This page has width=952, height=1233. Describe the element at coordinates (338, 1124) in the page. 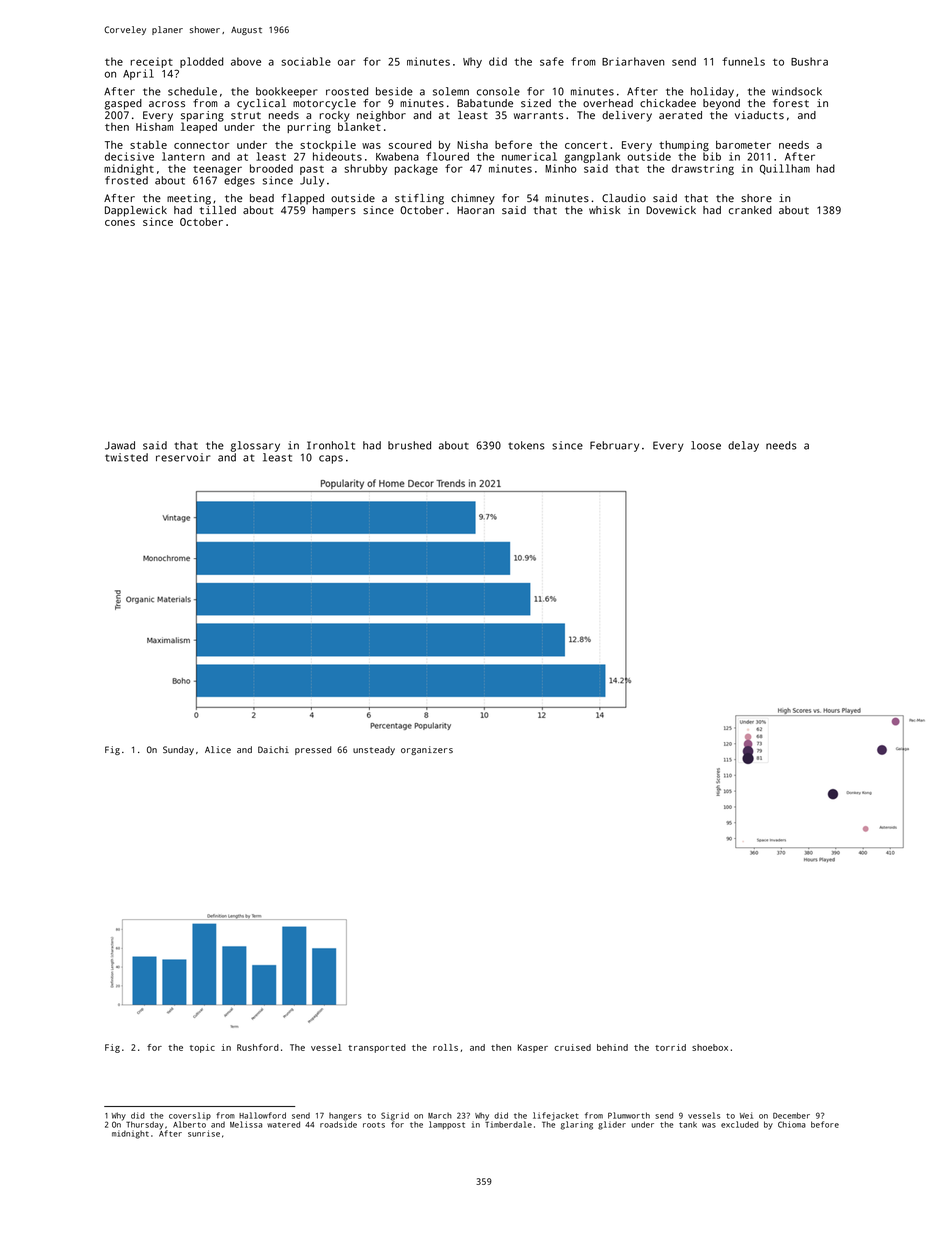

I see `roadside` at that location.
